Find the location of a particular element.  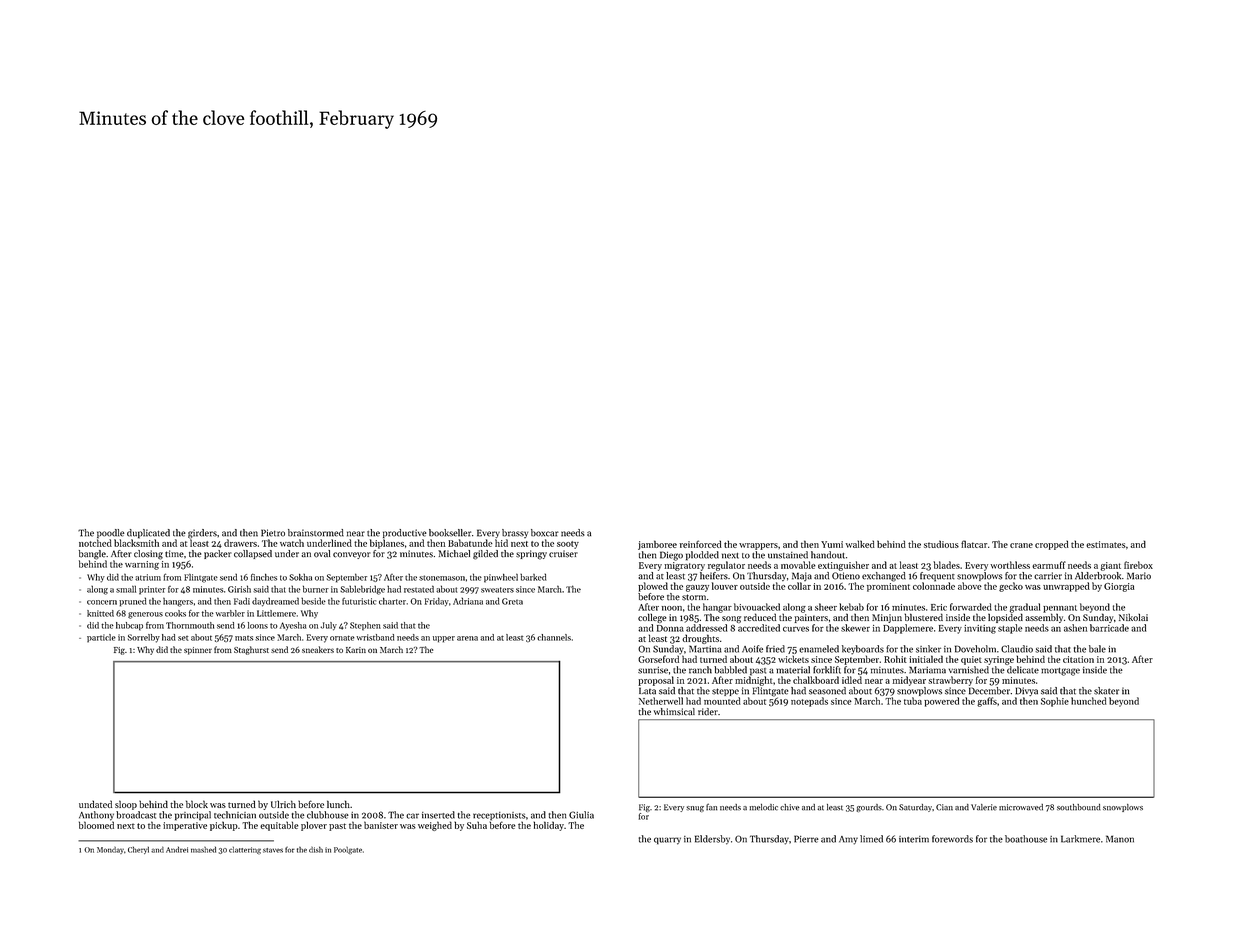

upper is located at coordinates (444, 639).
